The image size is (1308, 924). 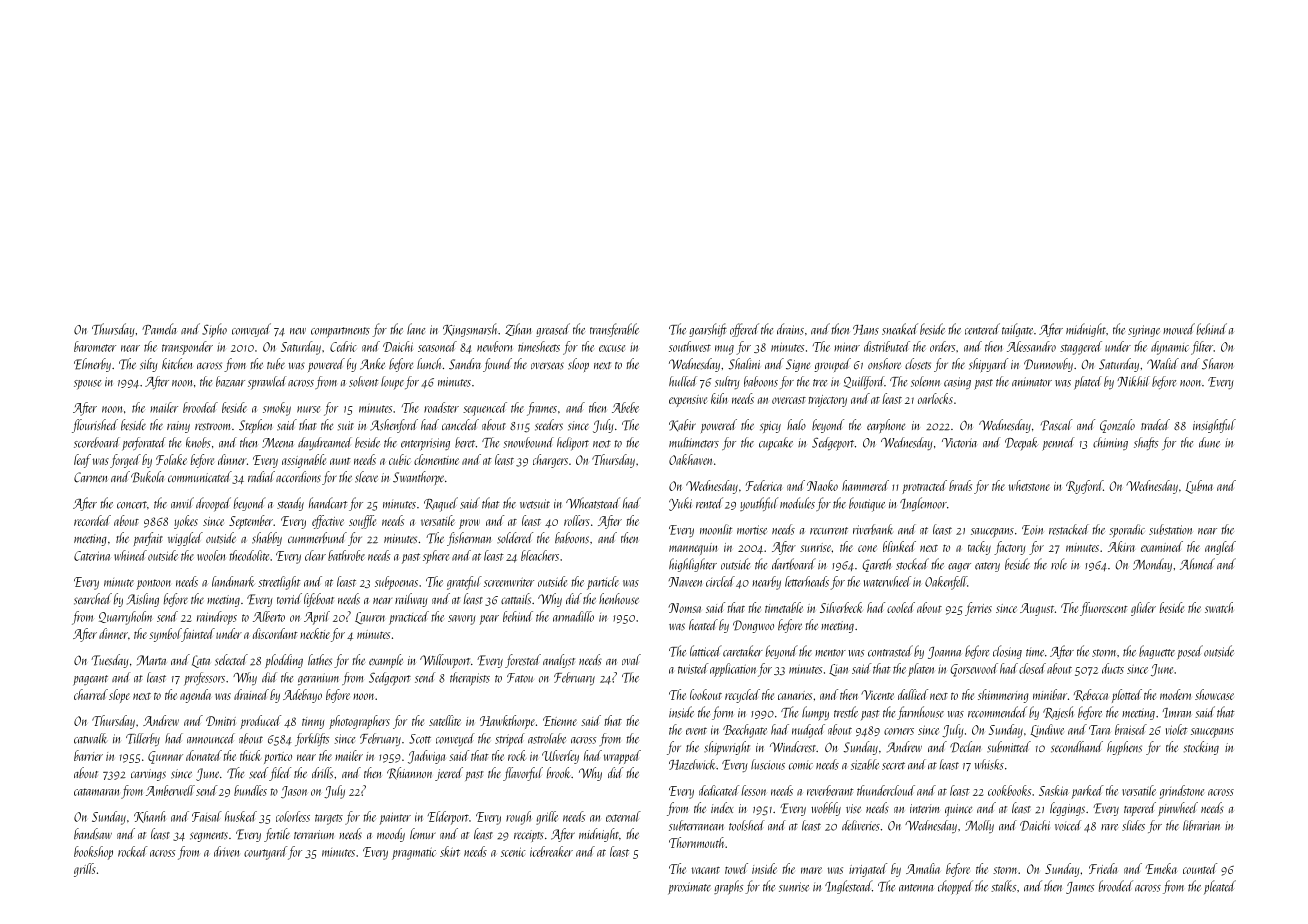 I want to click on sloop, so click(x=578, y=365).
